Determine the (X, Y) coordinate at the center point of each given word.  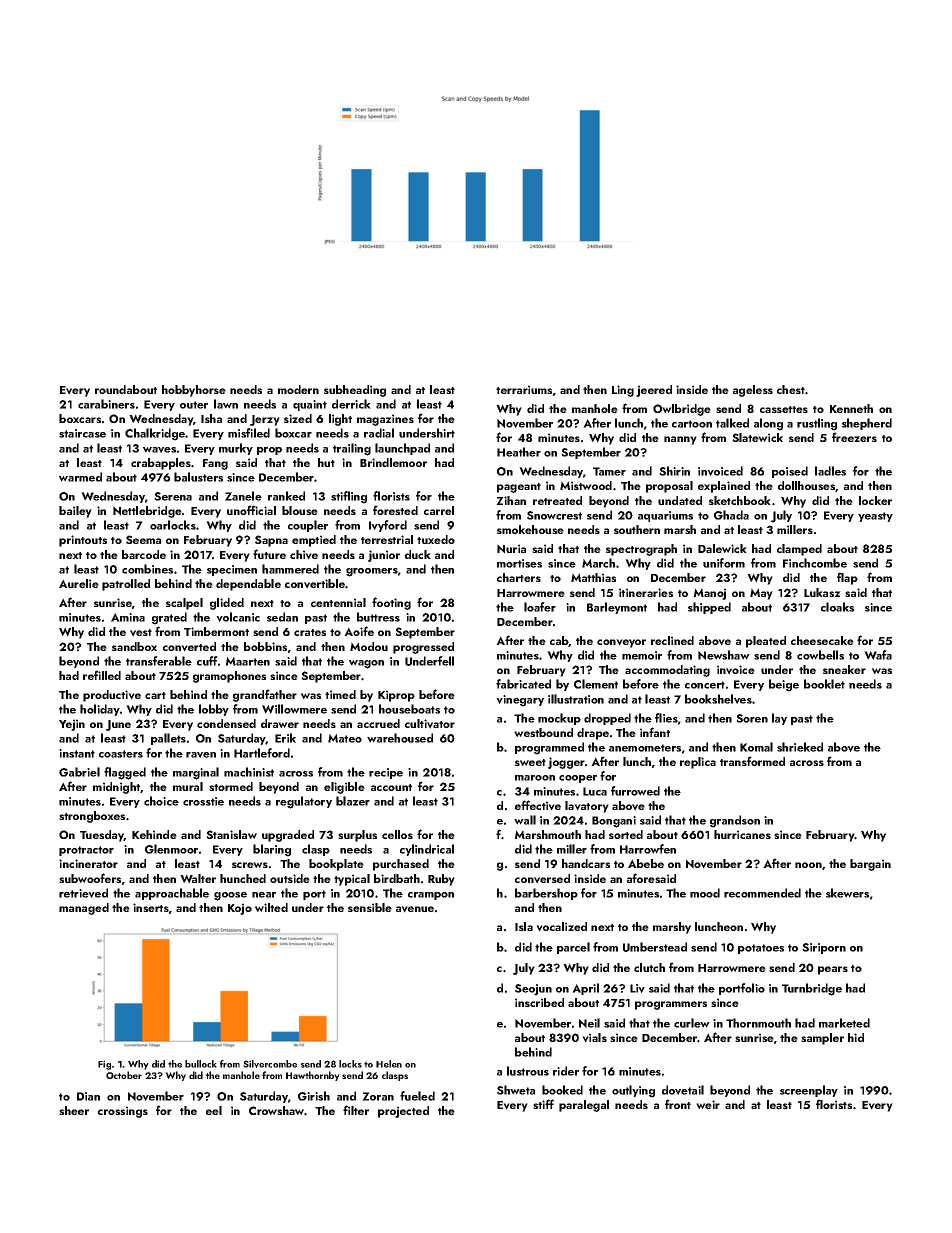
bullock (201, 1064)
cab (559, 641)
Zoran (378, 1096)
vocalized (561, 927)
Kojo (240, 909)
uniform (724, 563)
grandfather (265, 695)
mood (705, 893)
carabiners (106, 404)
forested (395, 510)
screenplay (809, 1091)
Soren (752, 718)
